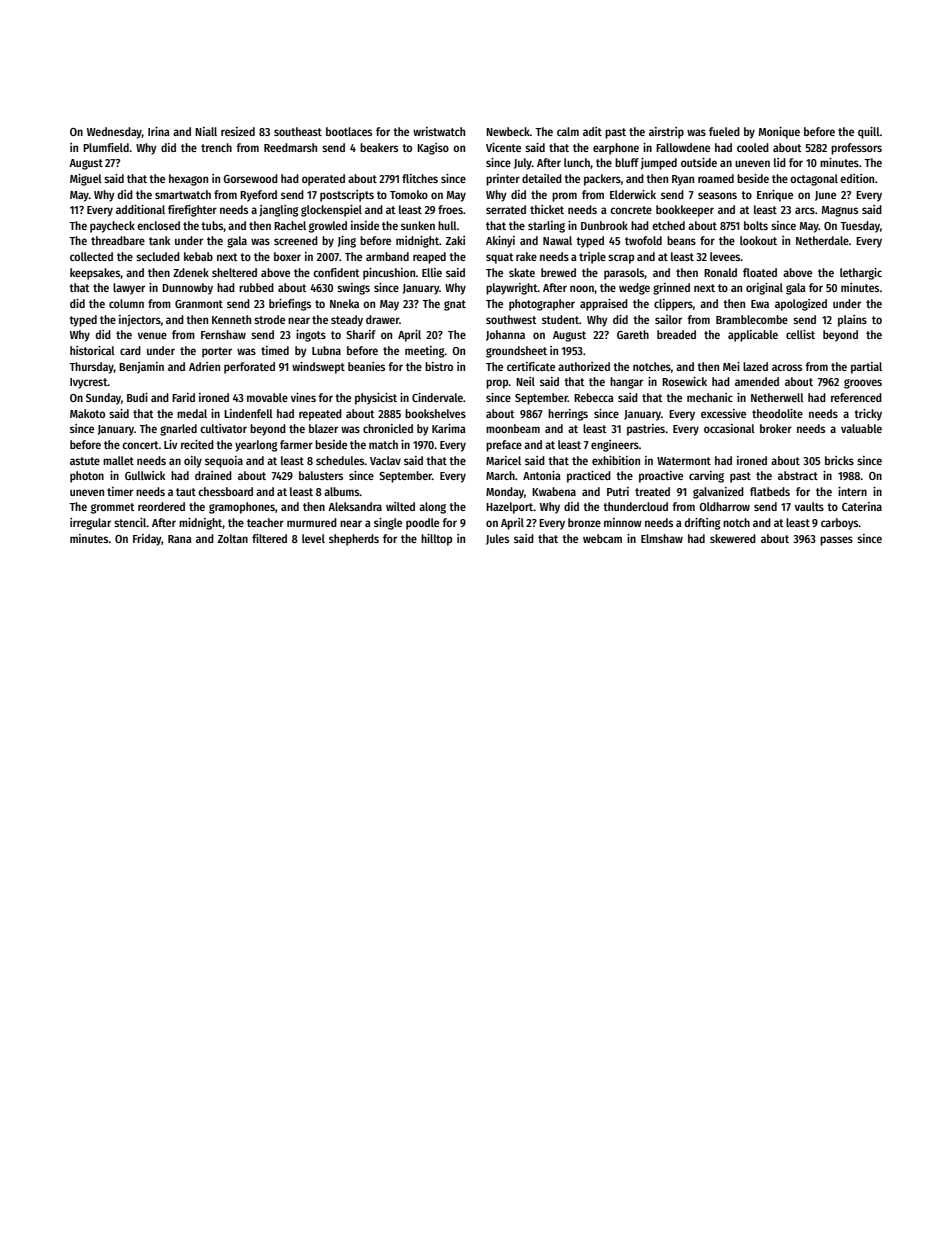  I want to click on partial, so click(866, 368).
